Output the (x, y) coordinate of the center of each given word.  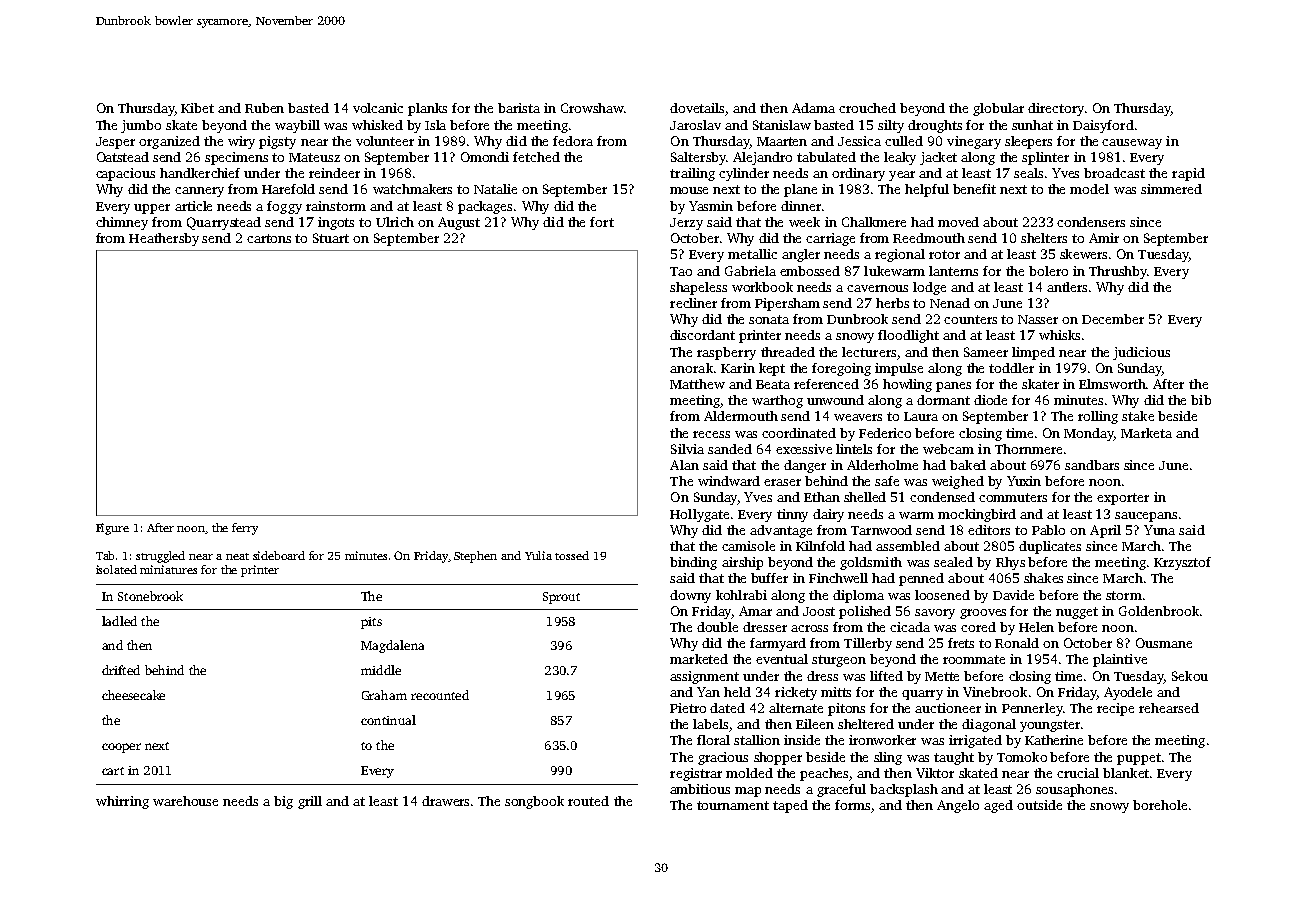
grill (310, 802)
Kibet (197, 108)
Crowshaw (592, 108)
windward (729, 481)
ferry (245, 529)
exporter (1123, 499)
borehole (1160, 805)
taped (790, 806)
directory (1056, 109)
